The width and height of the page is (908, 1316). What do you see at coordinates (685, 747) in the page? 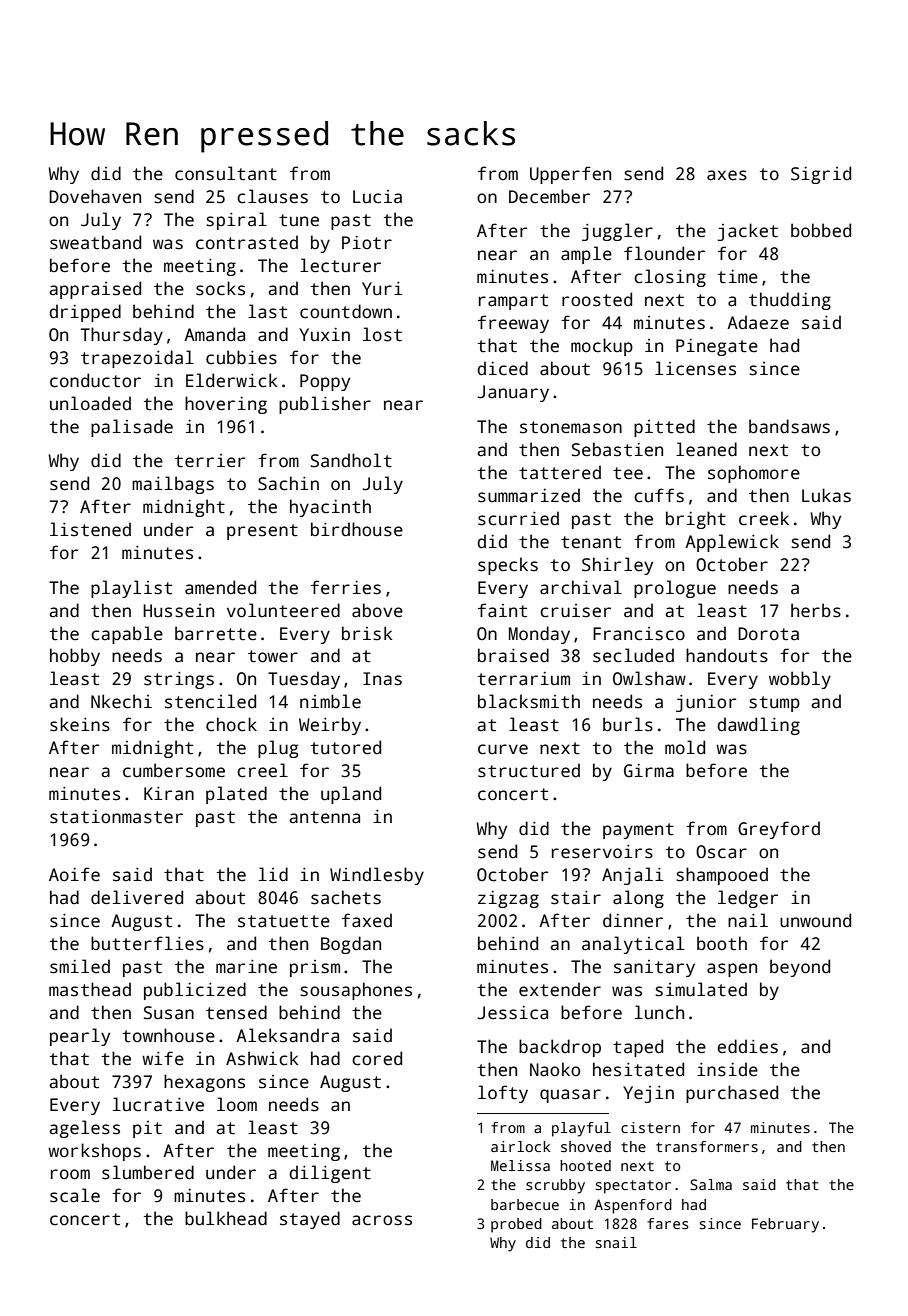
I see `mold` at bounding box center [685, 747].
